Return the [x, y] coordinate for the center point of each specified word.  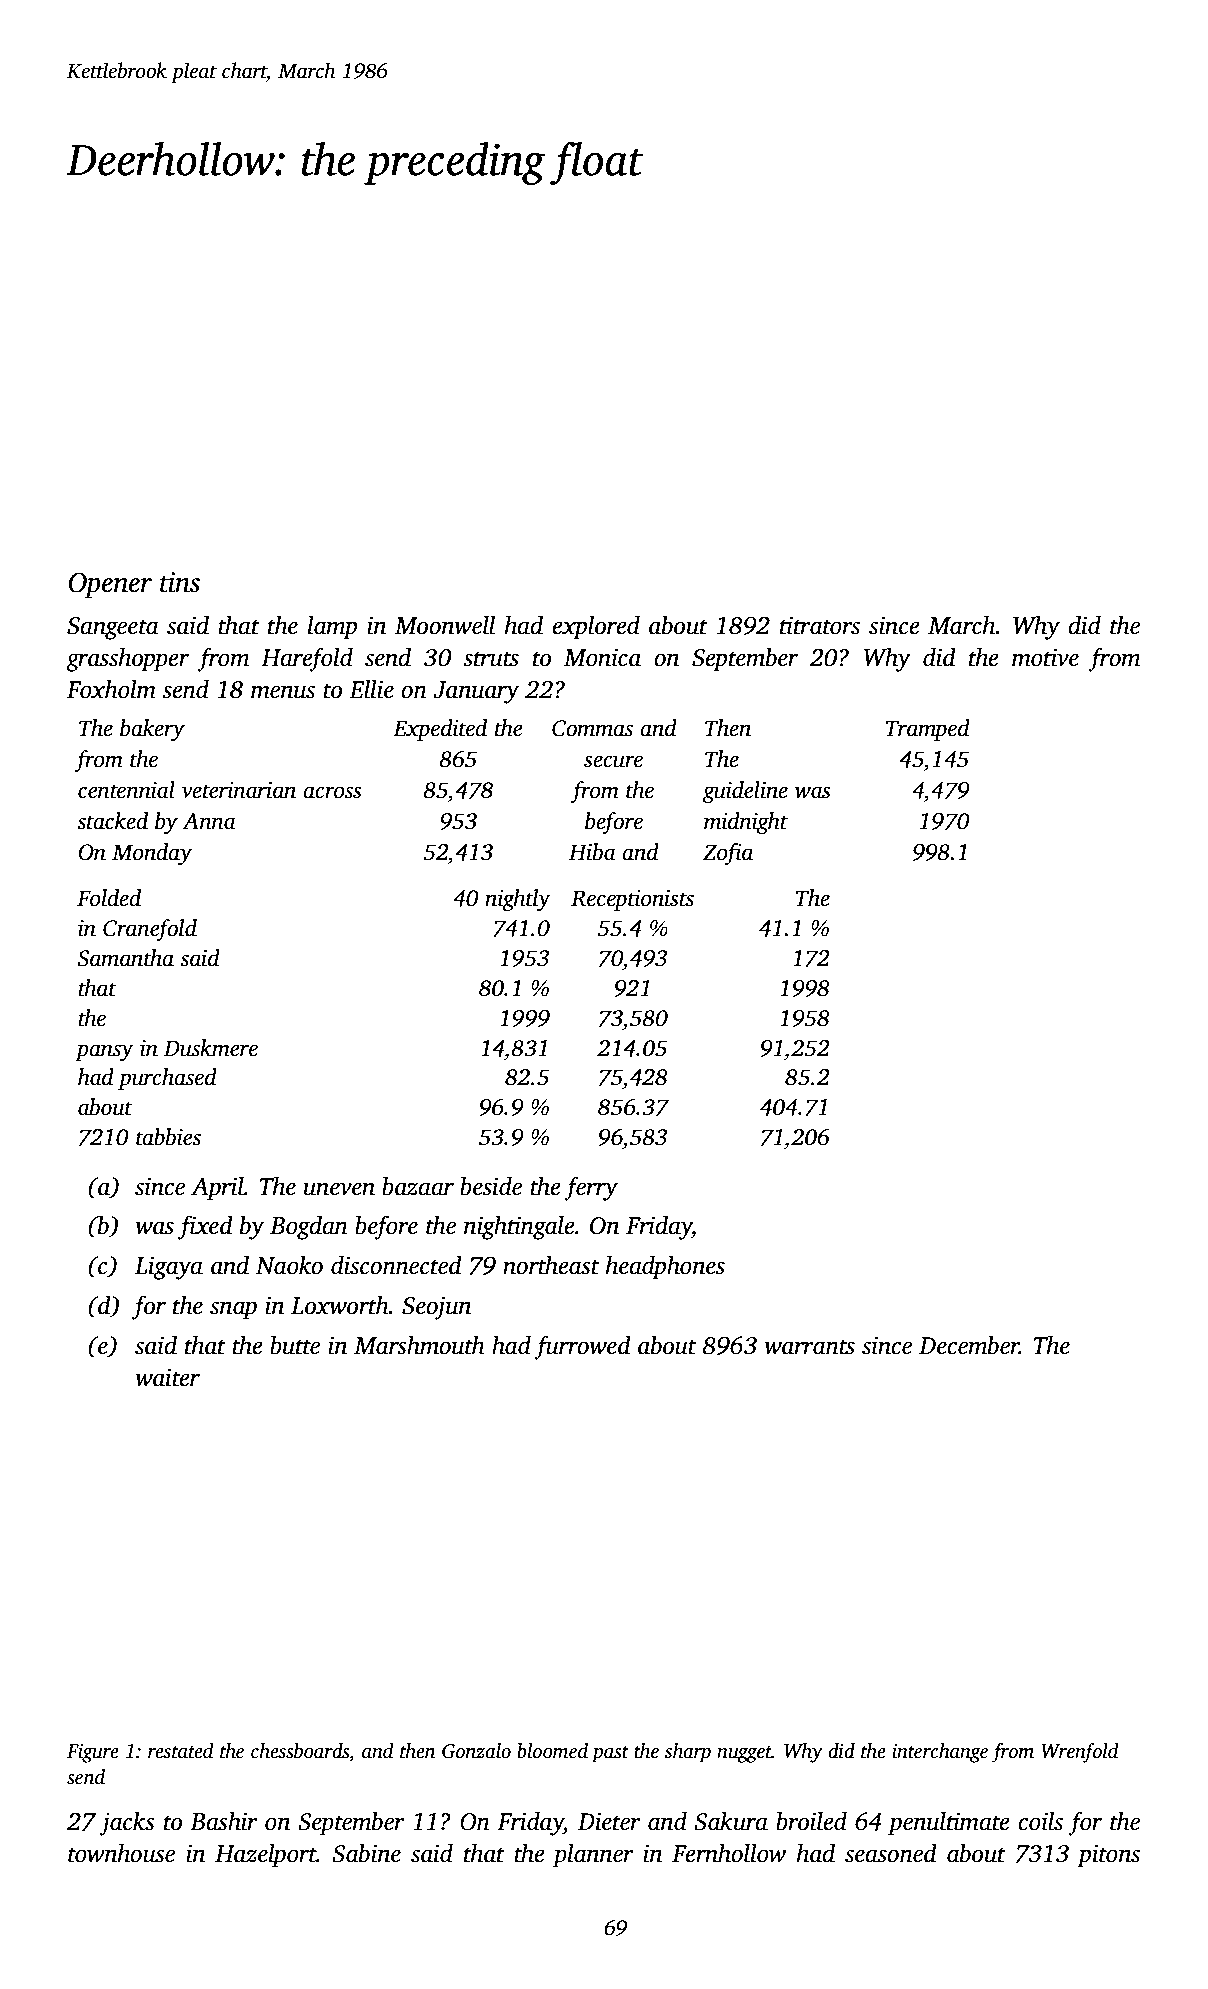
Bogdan [309, 1227]
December [969, 1345]
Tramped [928, 730]
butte [295, 1345]
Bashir [224, 1821]
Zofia [728, 854]
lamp [332, 627]
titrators [820, 625]
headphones [665, 1267]
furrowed [582, 1347]
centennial [126, 790]
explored [596, 627]
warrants [809, 1347]
